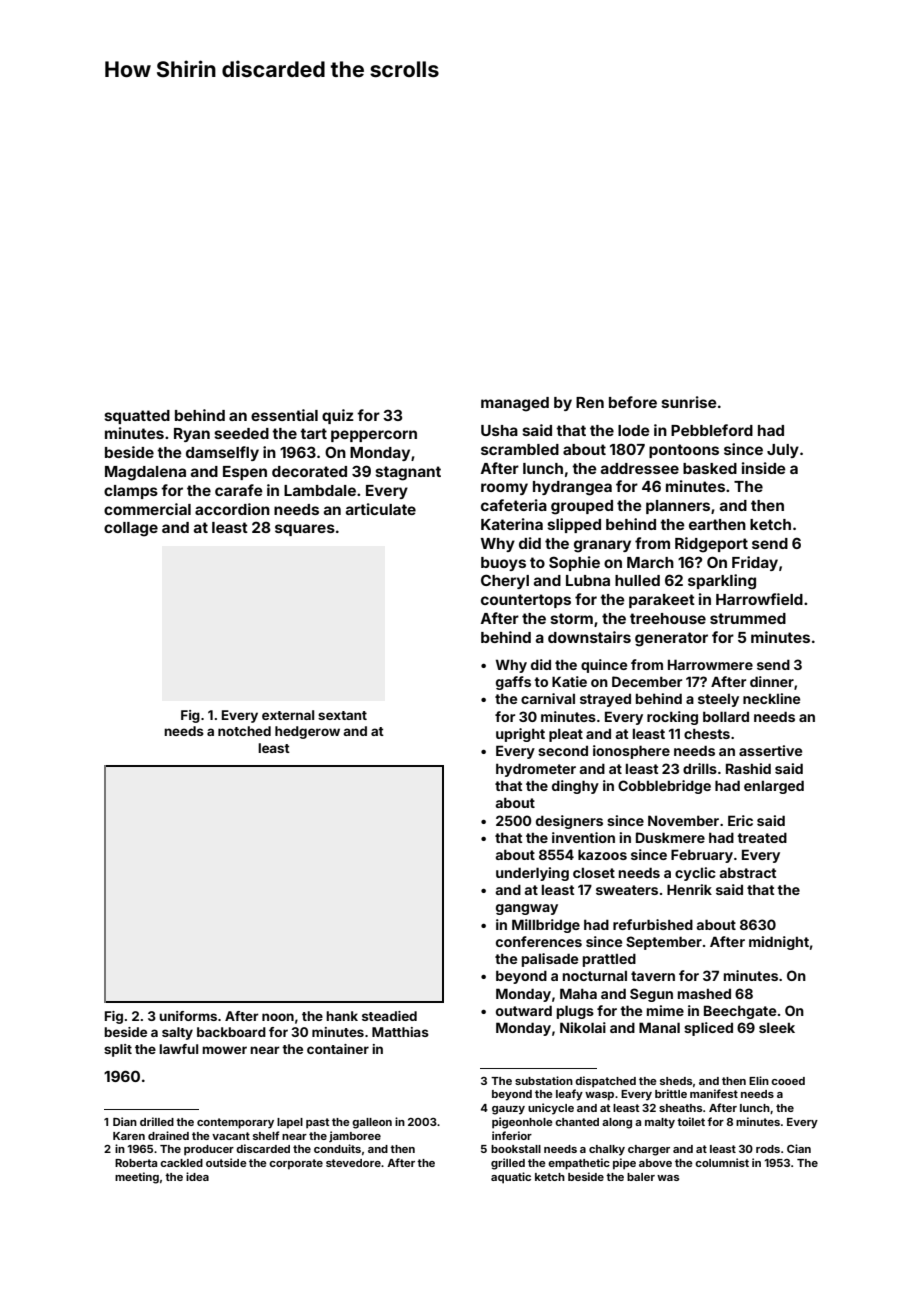 Image resolution: width=924 pixels, height=1314 pixels. I want to click on sextant, so click(342, 715).
